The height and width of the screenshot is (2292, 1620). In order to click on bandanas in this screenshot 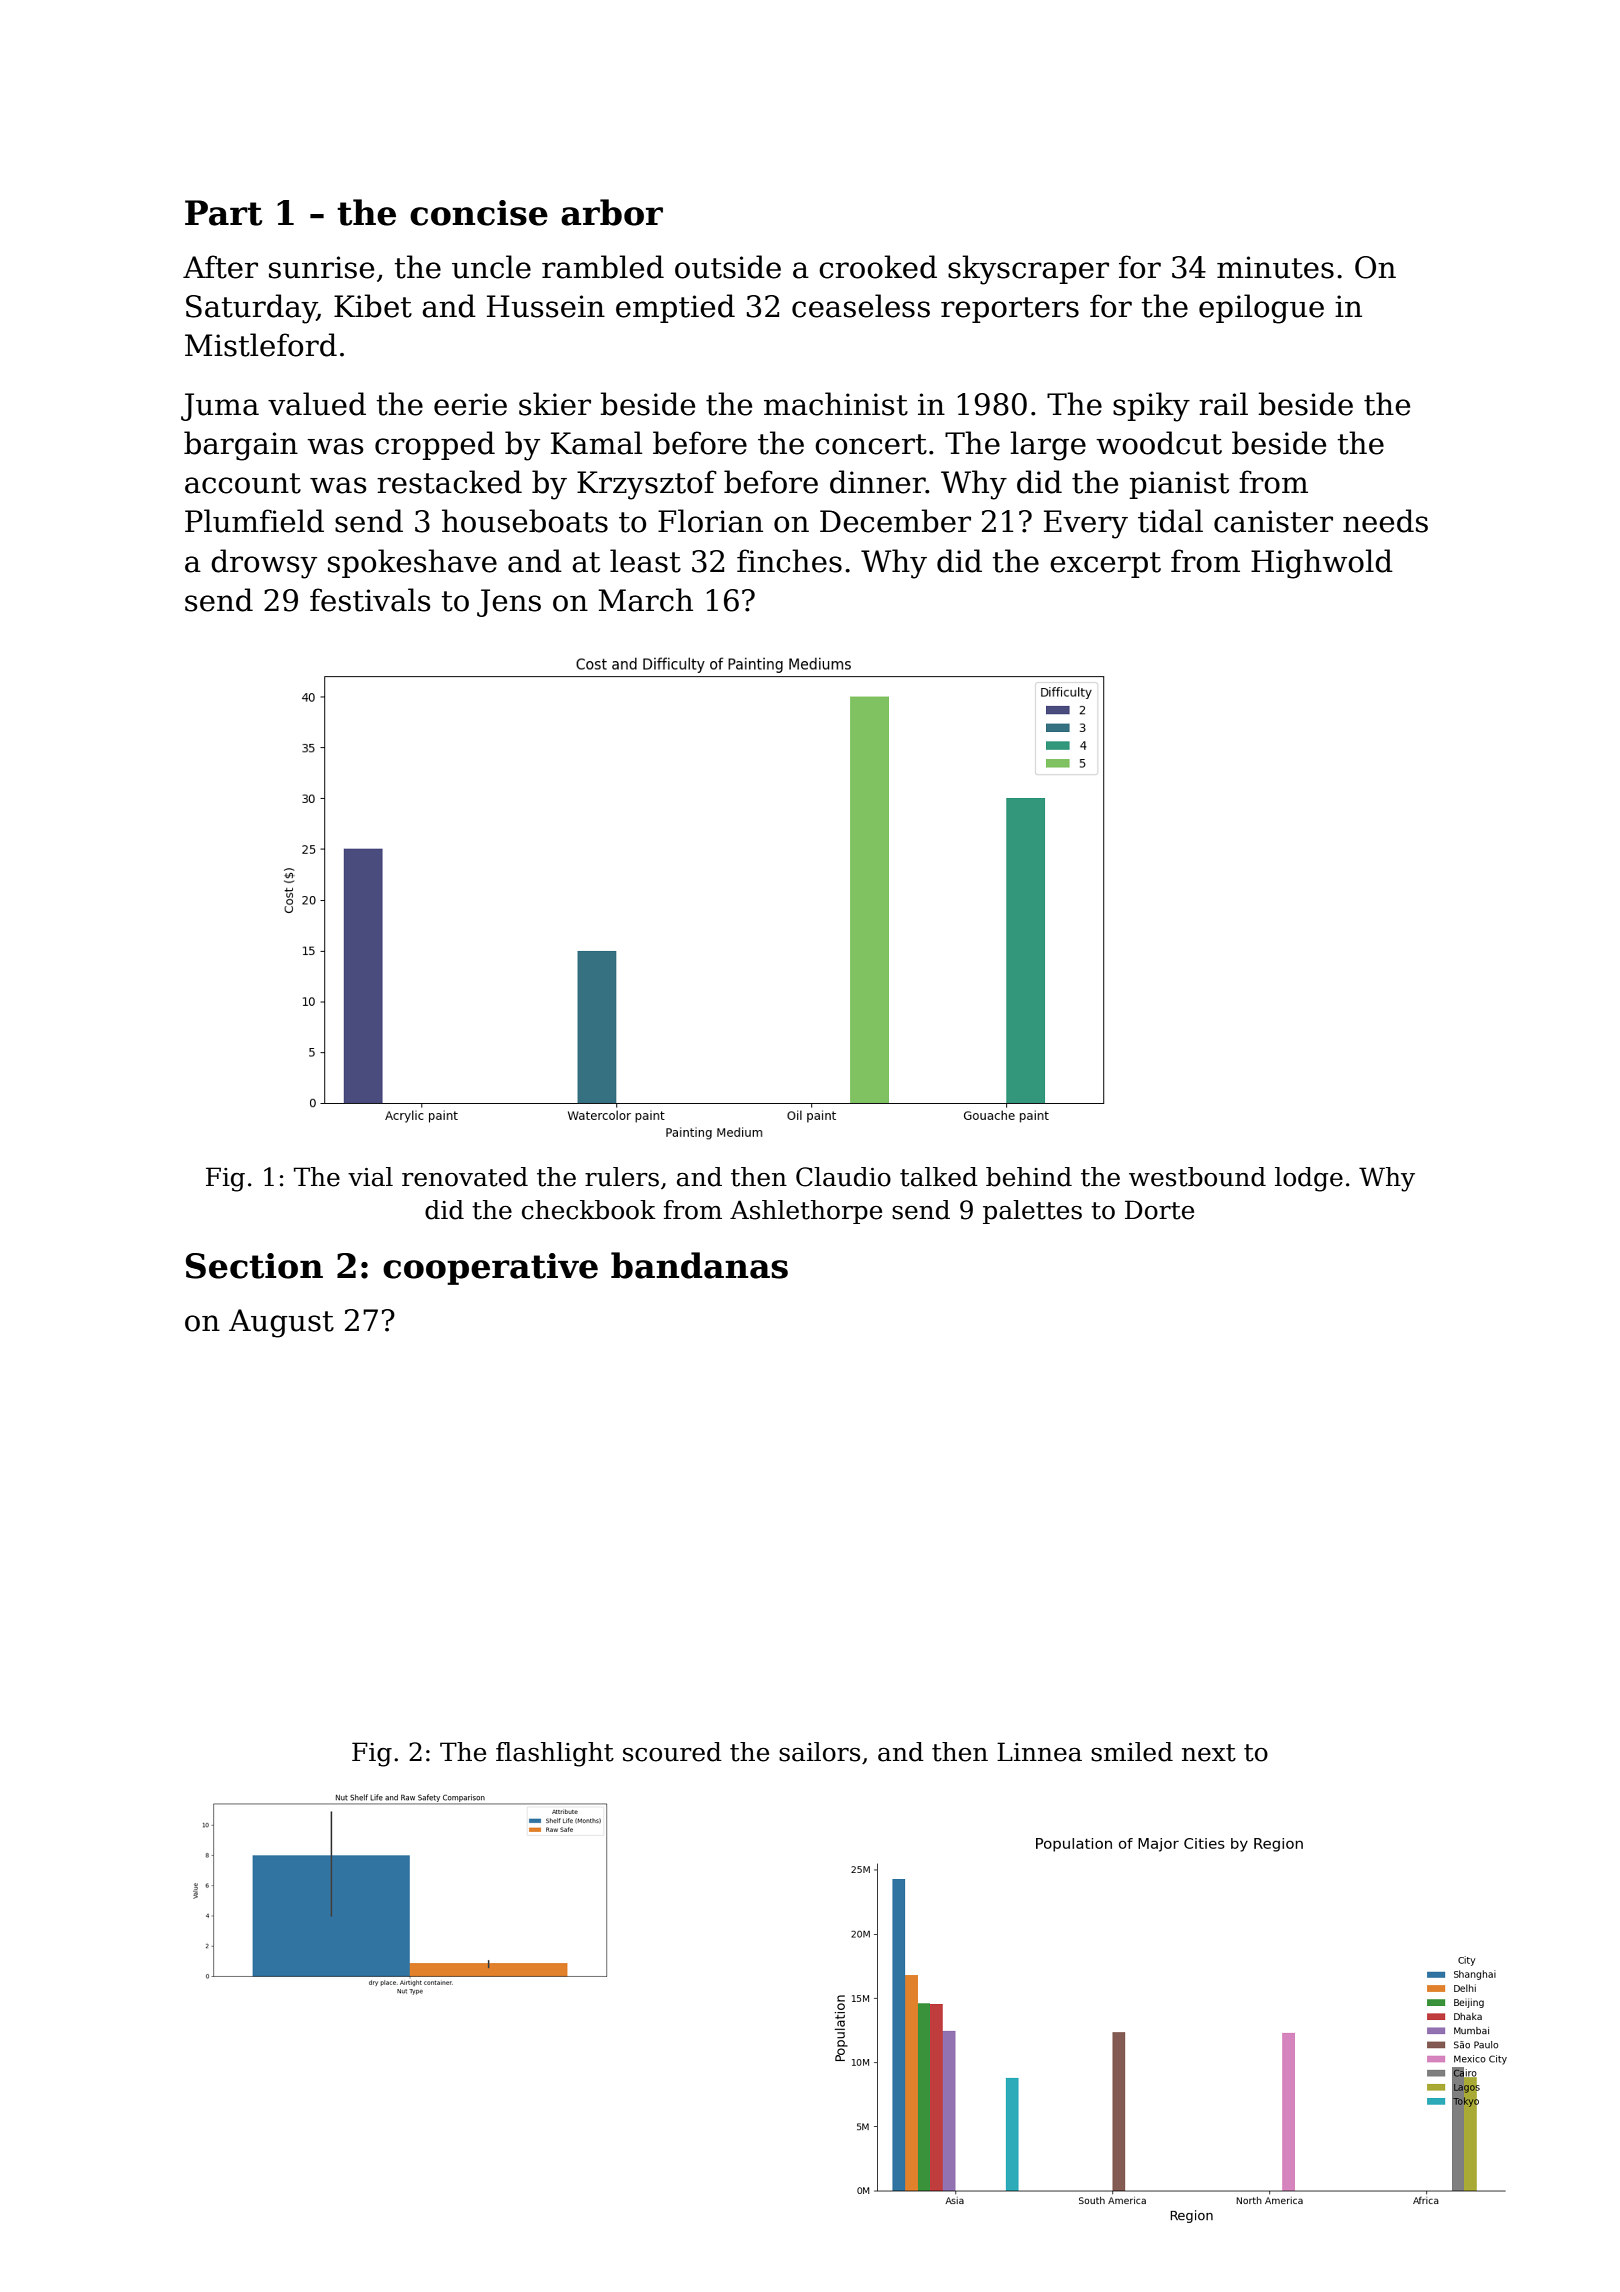, I will do `click(699, 1265)`.
